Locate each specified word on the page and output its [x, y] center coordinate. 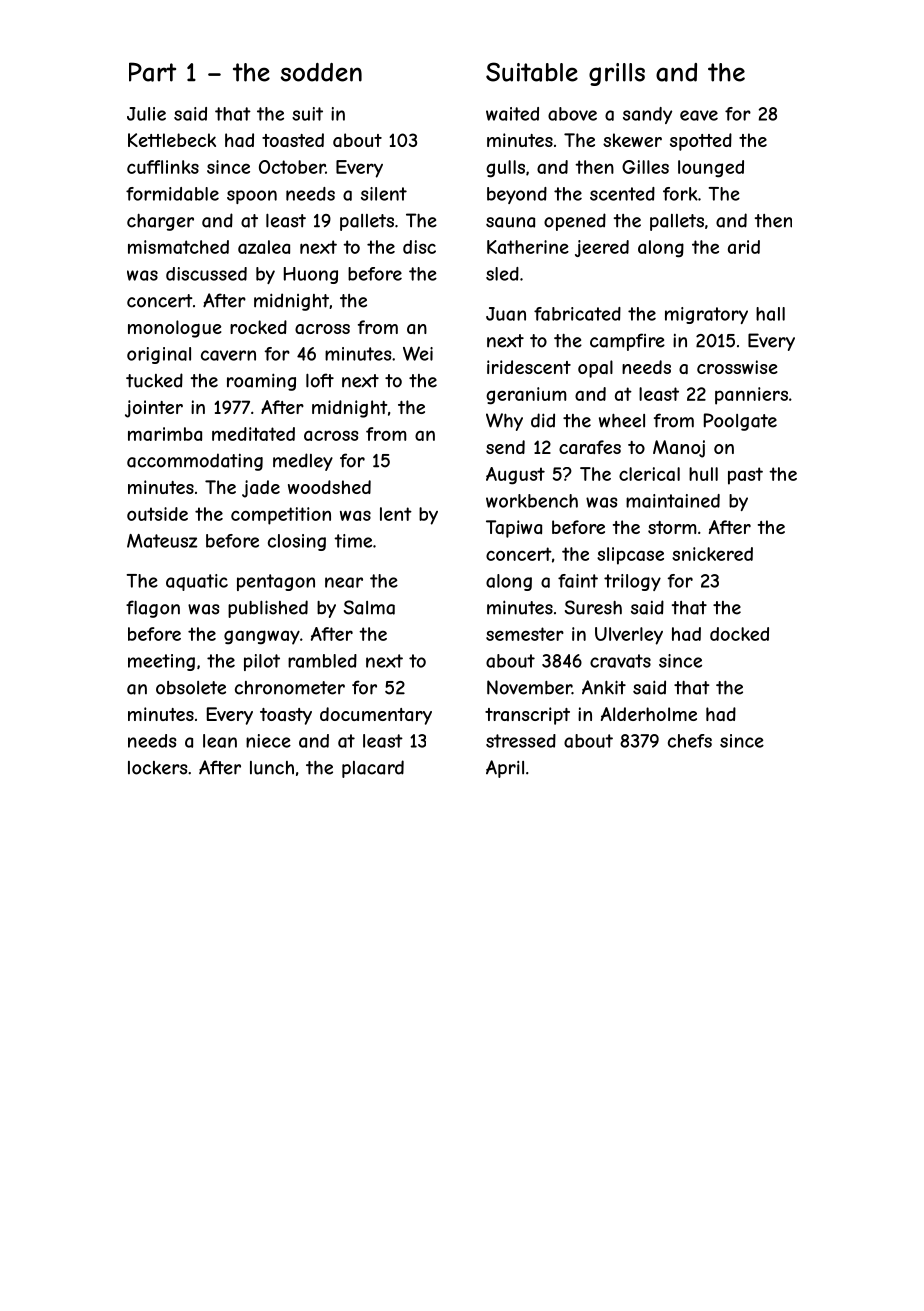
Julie [146, 114]
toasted [293, 140]
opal [595, 369]
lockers [157, 768]
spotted [701, 142]
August [515, 476]
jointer [154, 409]
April [505, 769]
